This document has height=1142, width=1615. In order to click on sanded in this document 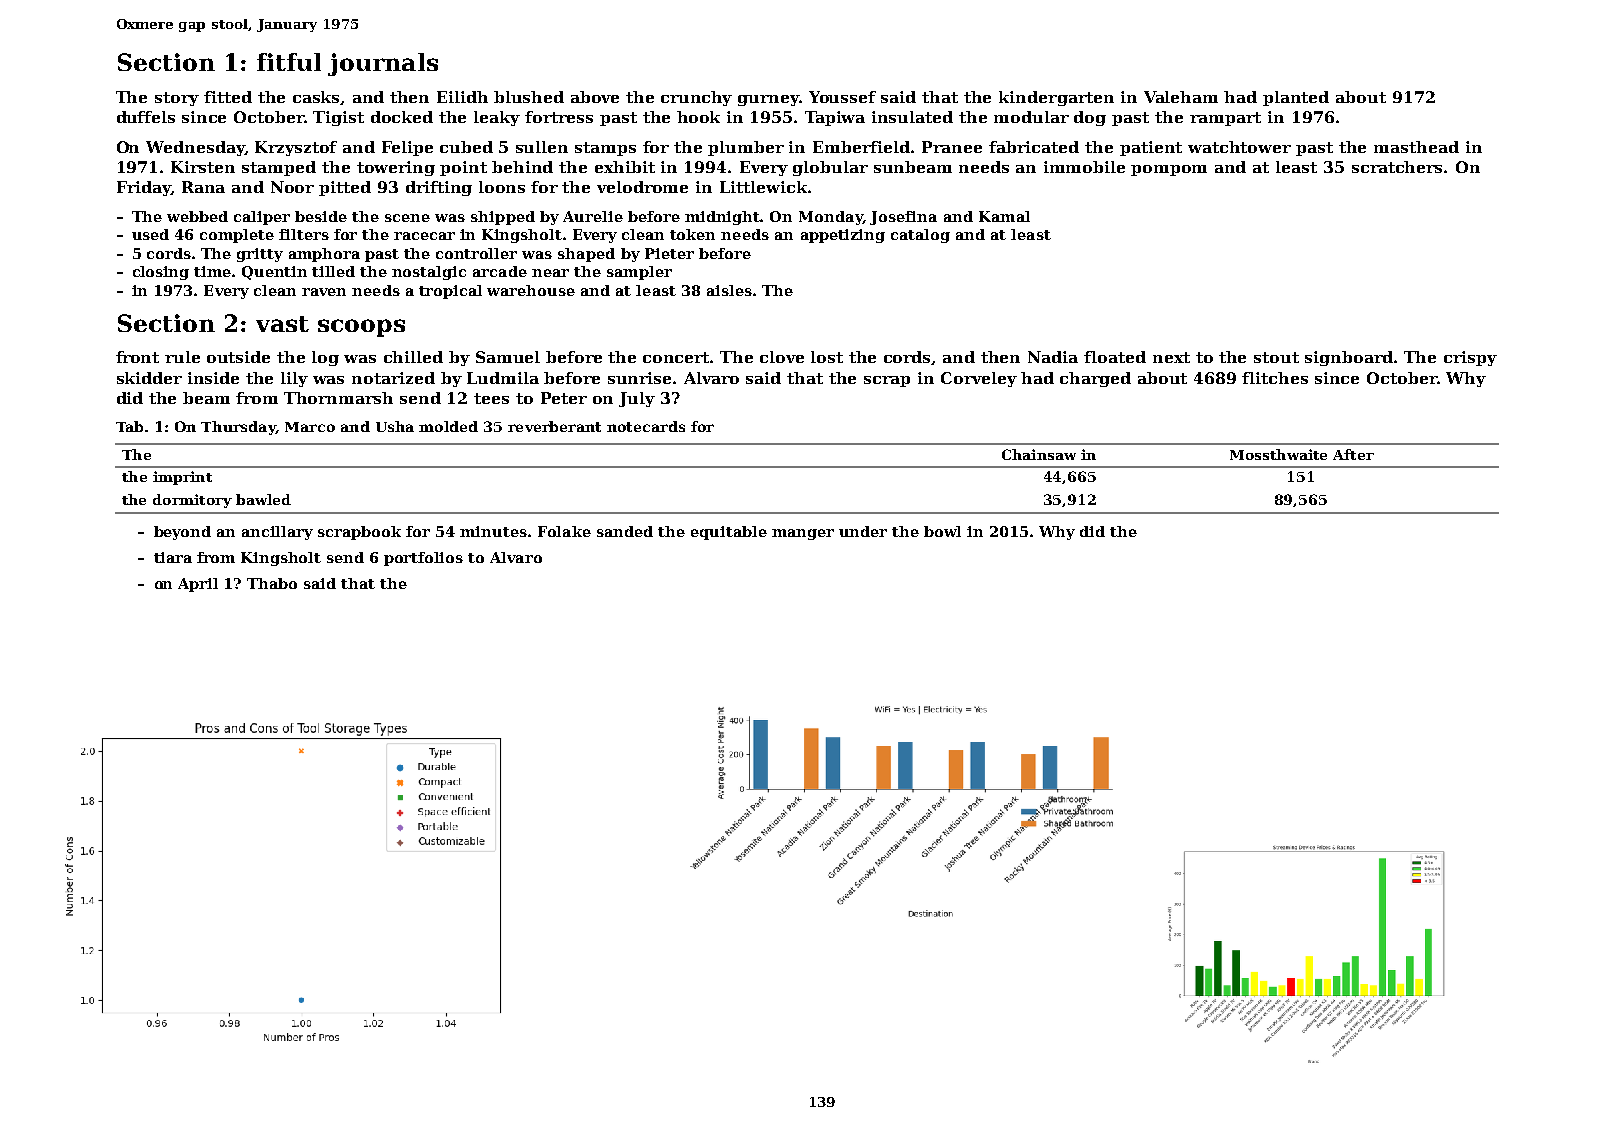, I will do `click(625, 531)`.
